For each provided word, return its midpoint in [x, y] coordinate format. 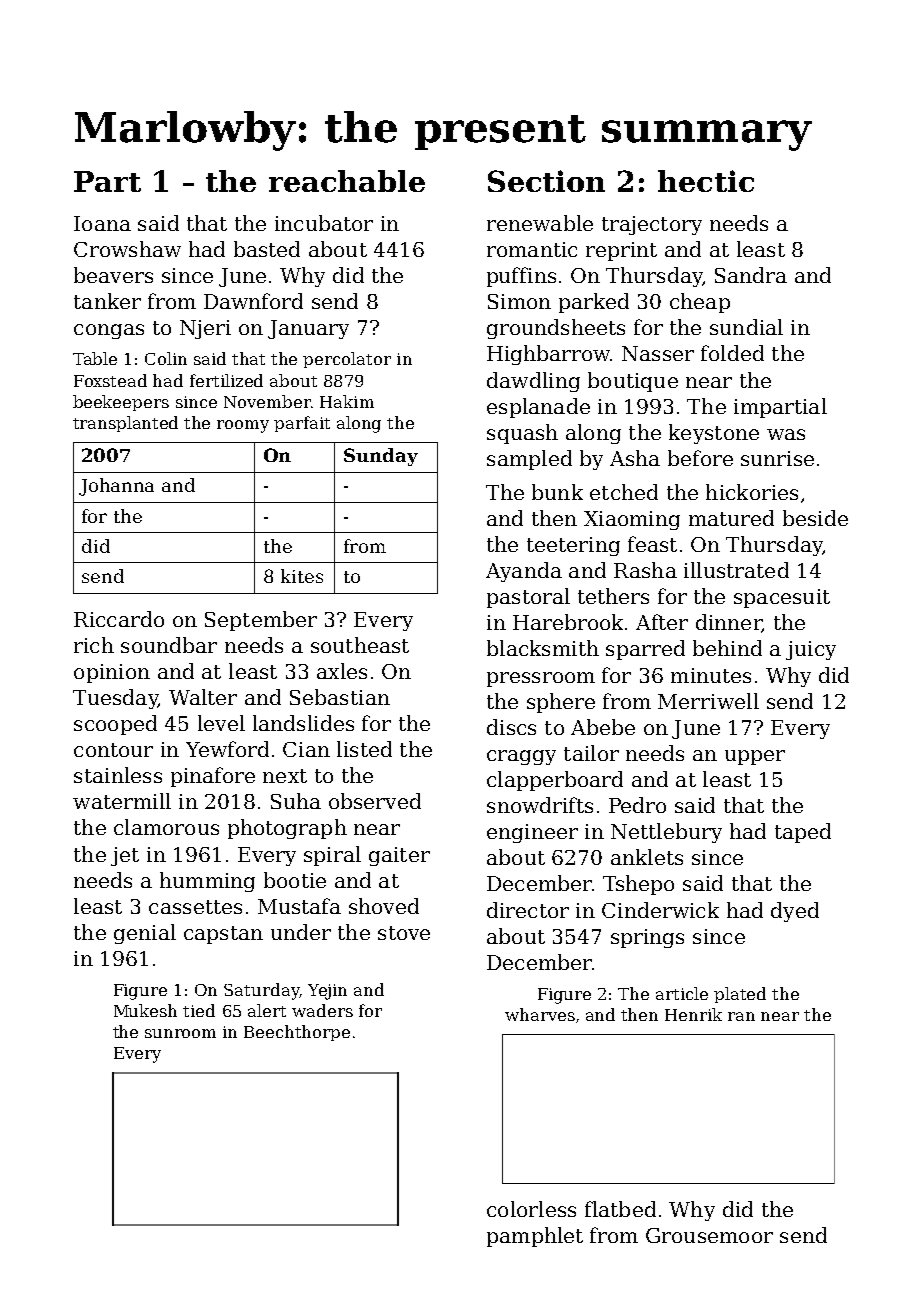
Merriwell [708, 701]
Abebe [603, 727]
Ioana [102, 223]
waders [322, 1010]
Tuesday [115, 699]
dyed [795, 912]
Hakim [347, 401]
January [308, 329]
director [528, 910]
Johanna [116, 487]
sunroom [180, 1033]
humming [207, 882]
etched [624, 492]
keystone [714, 434]
